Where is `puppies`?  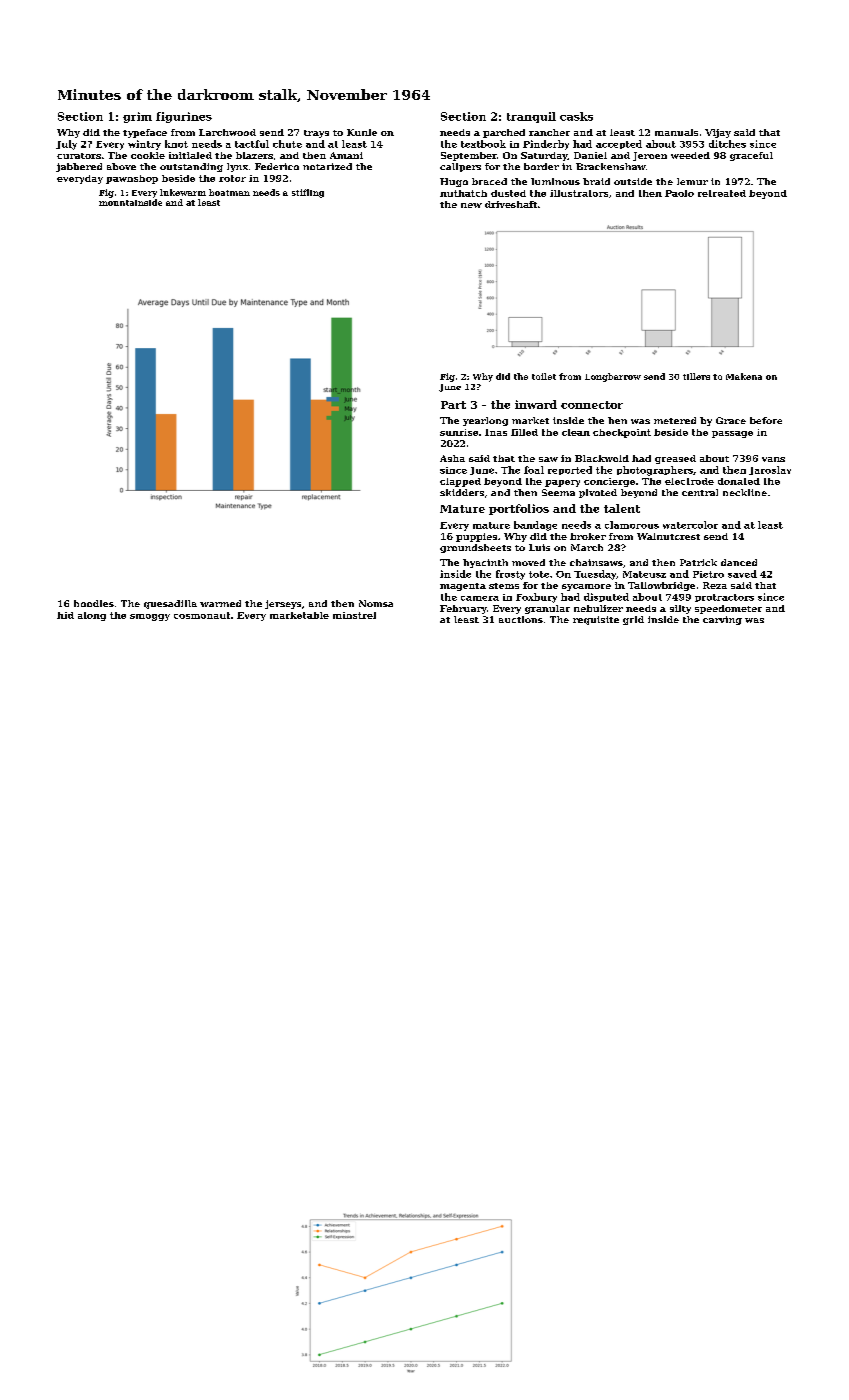
puppies is located at coordinates (476, 537).
